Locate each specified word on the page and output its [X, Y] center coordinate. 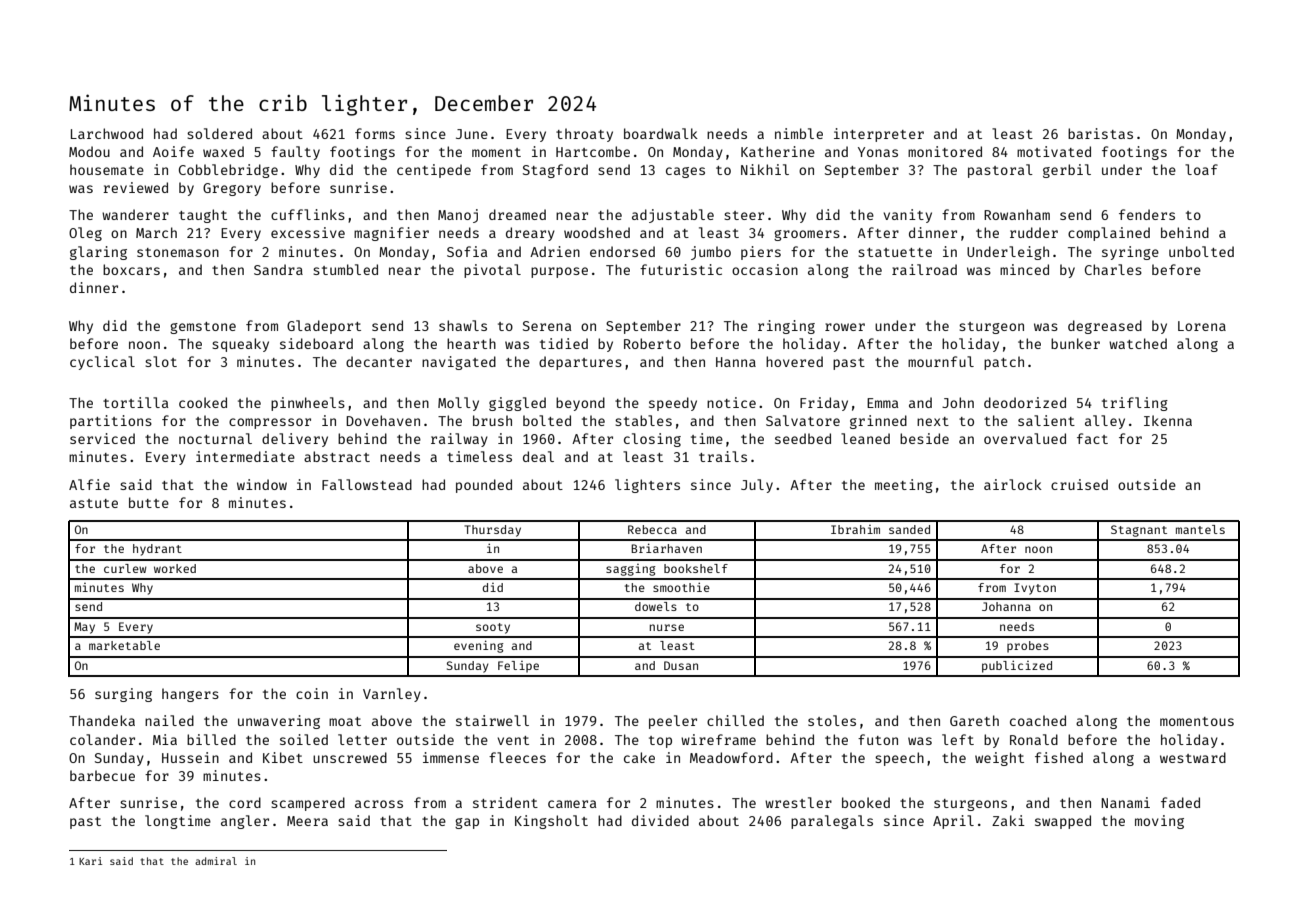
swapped [1063, 822]
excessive [308, 232]
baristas [1100, 133]
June [472, 134]
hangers [190, 695]
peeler [673, 722]
